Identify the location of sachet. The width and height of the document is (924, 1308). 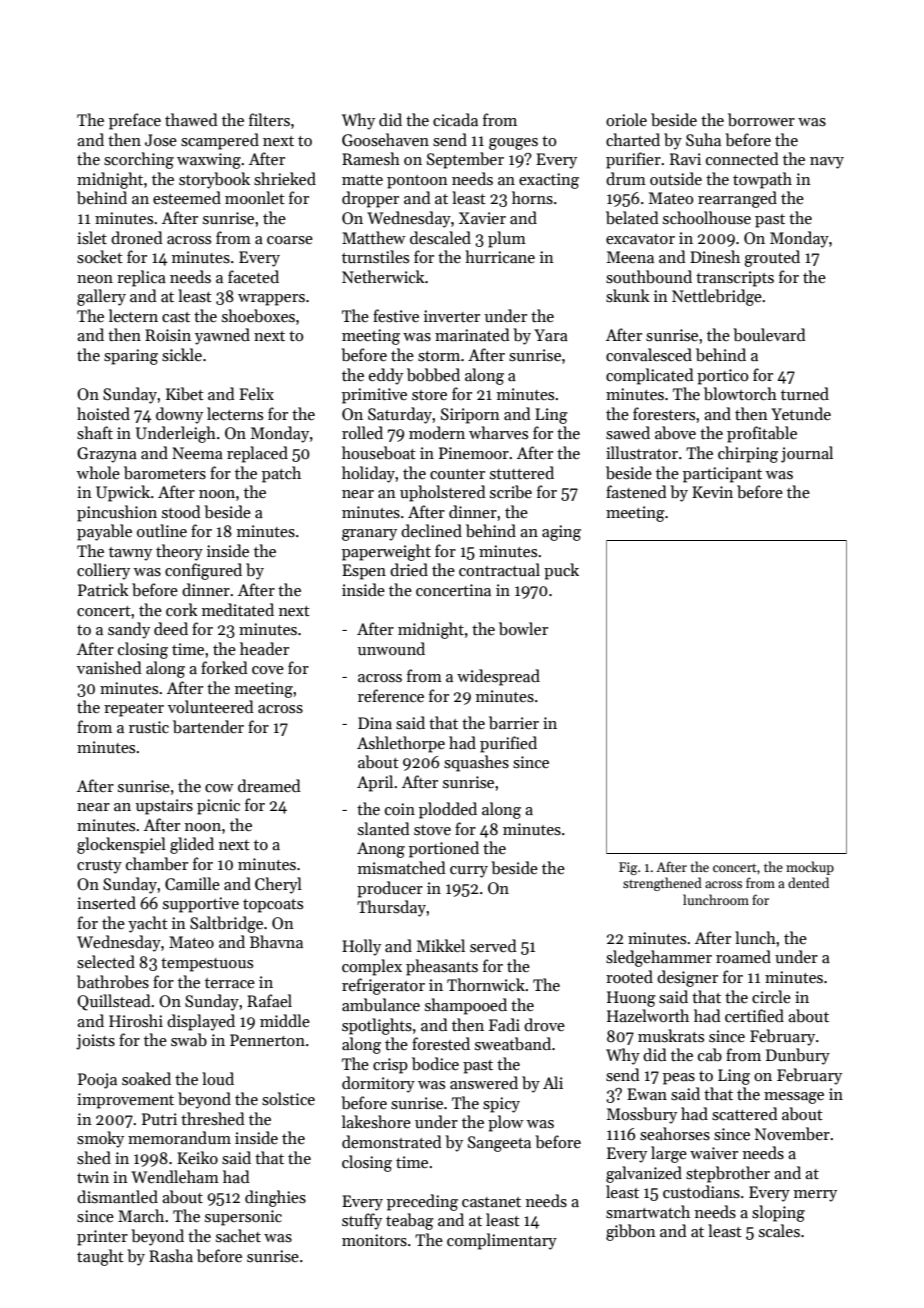
(238, 1235).
